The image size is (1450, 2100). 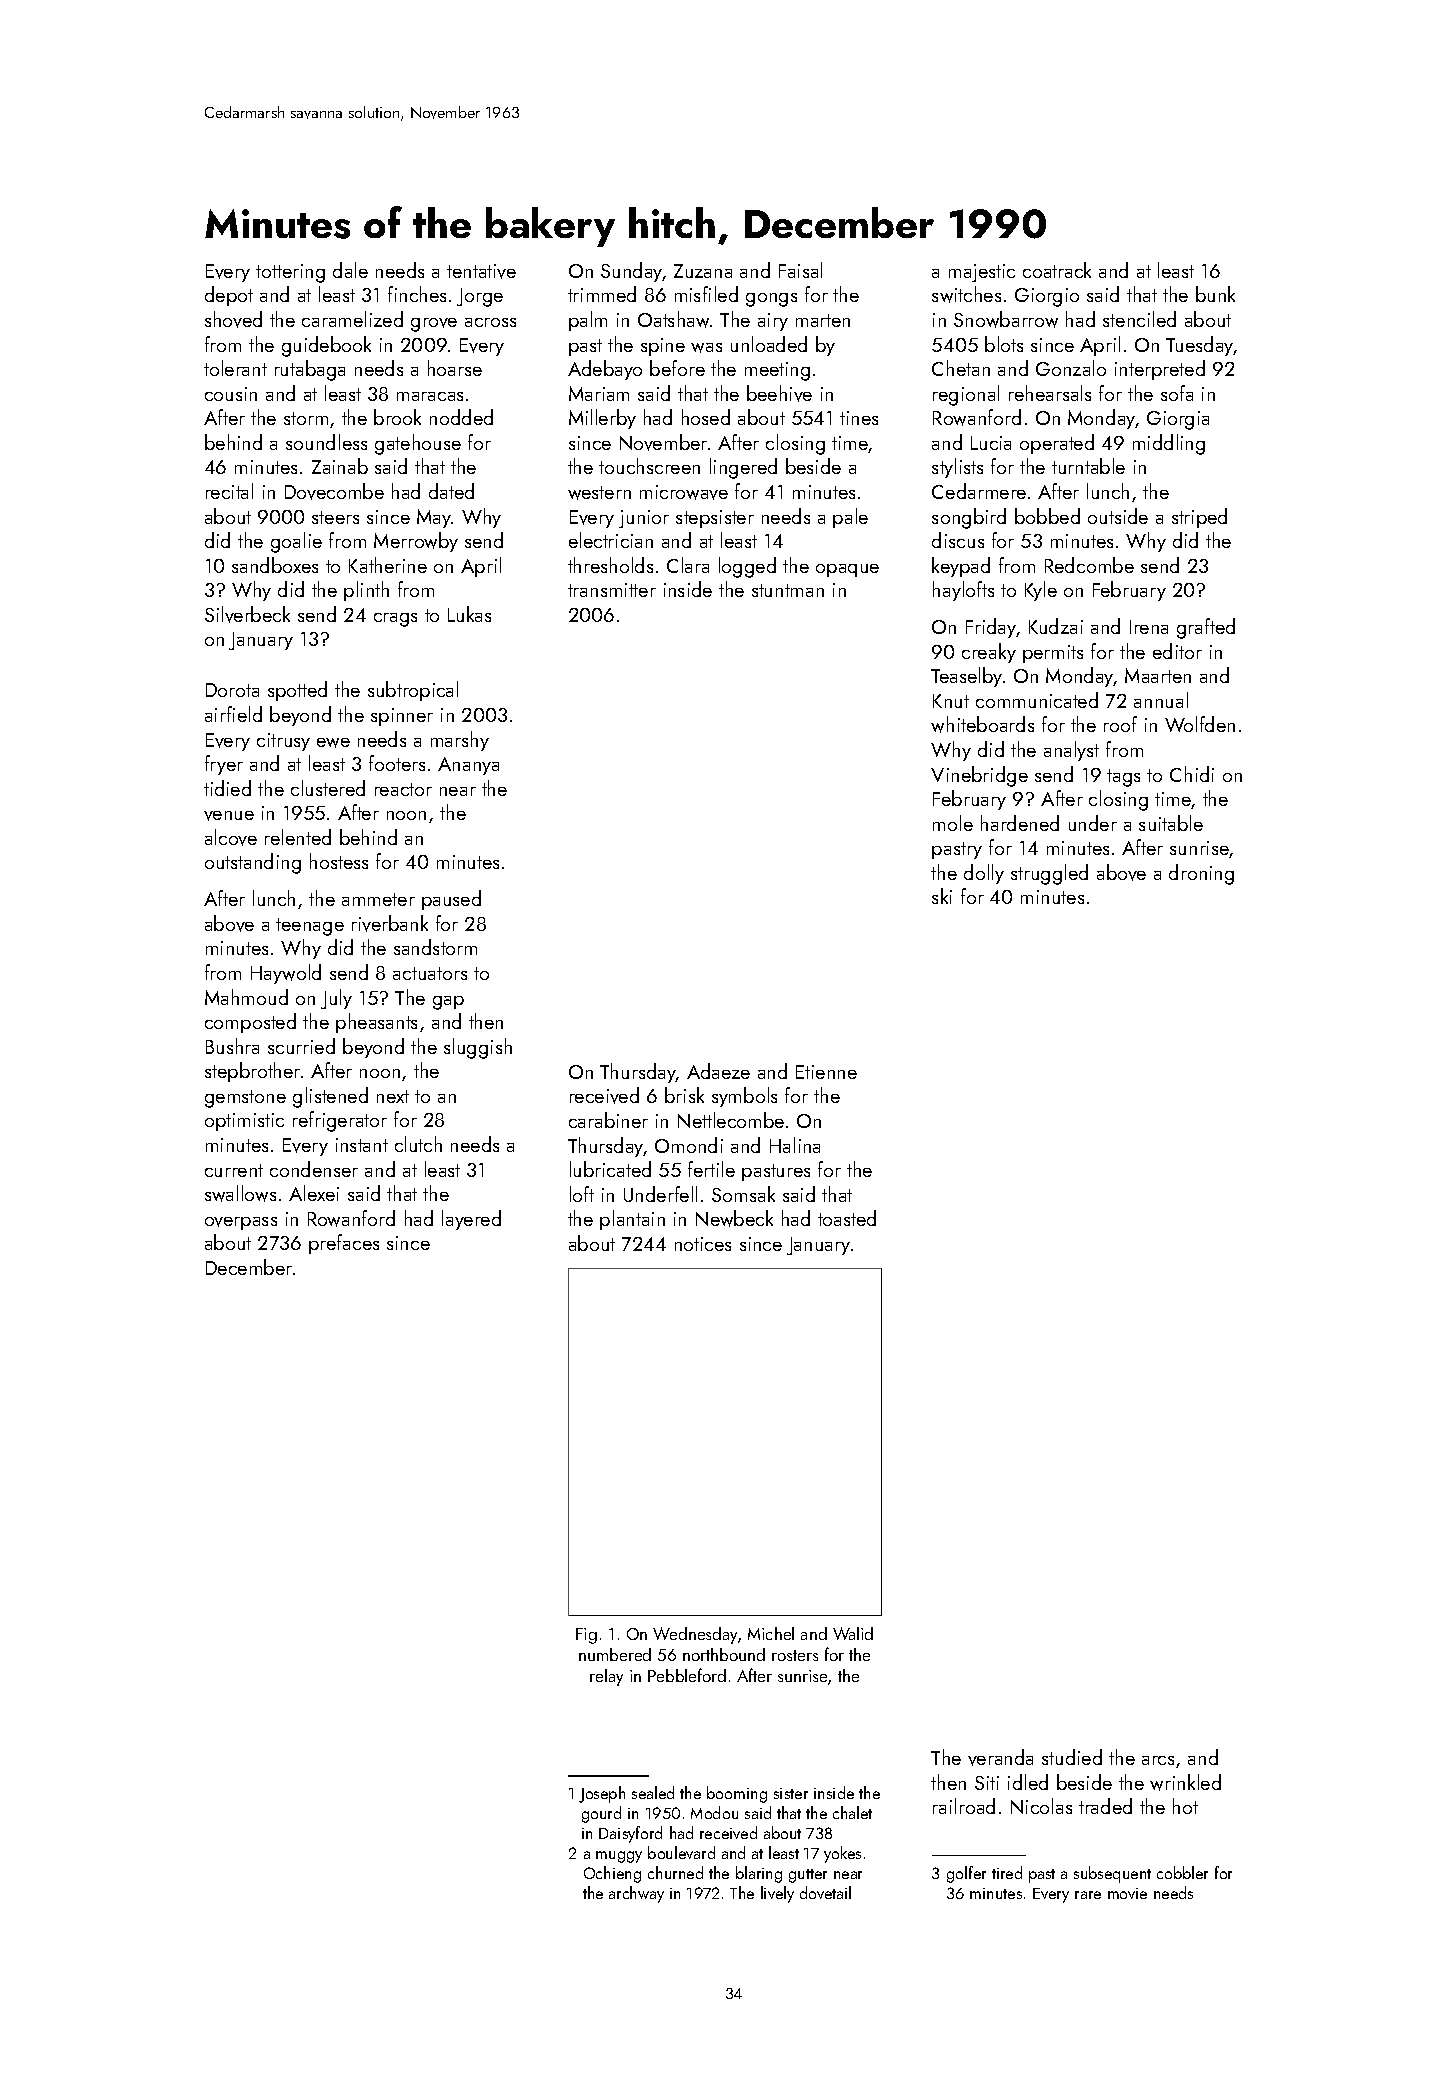 What do you see at coordinates (241, 1223) in the image?
I see `overpass` at bounding box center [241, 1223].
